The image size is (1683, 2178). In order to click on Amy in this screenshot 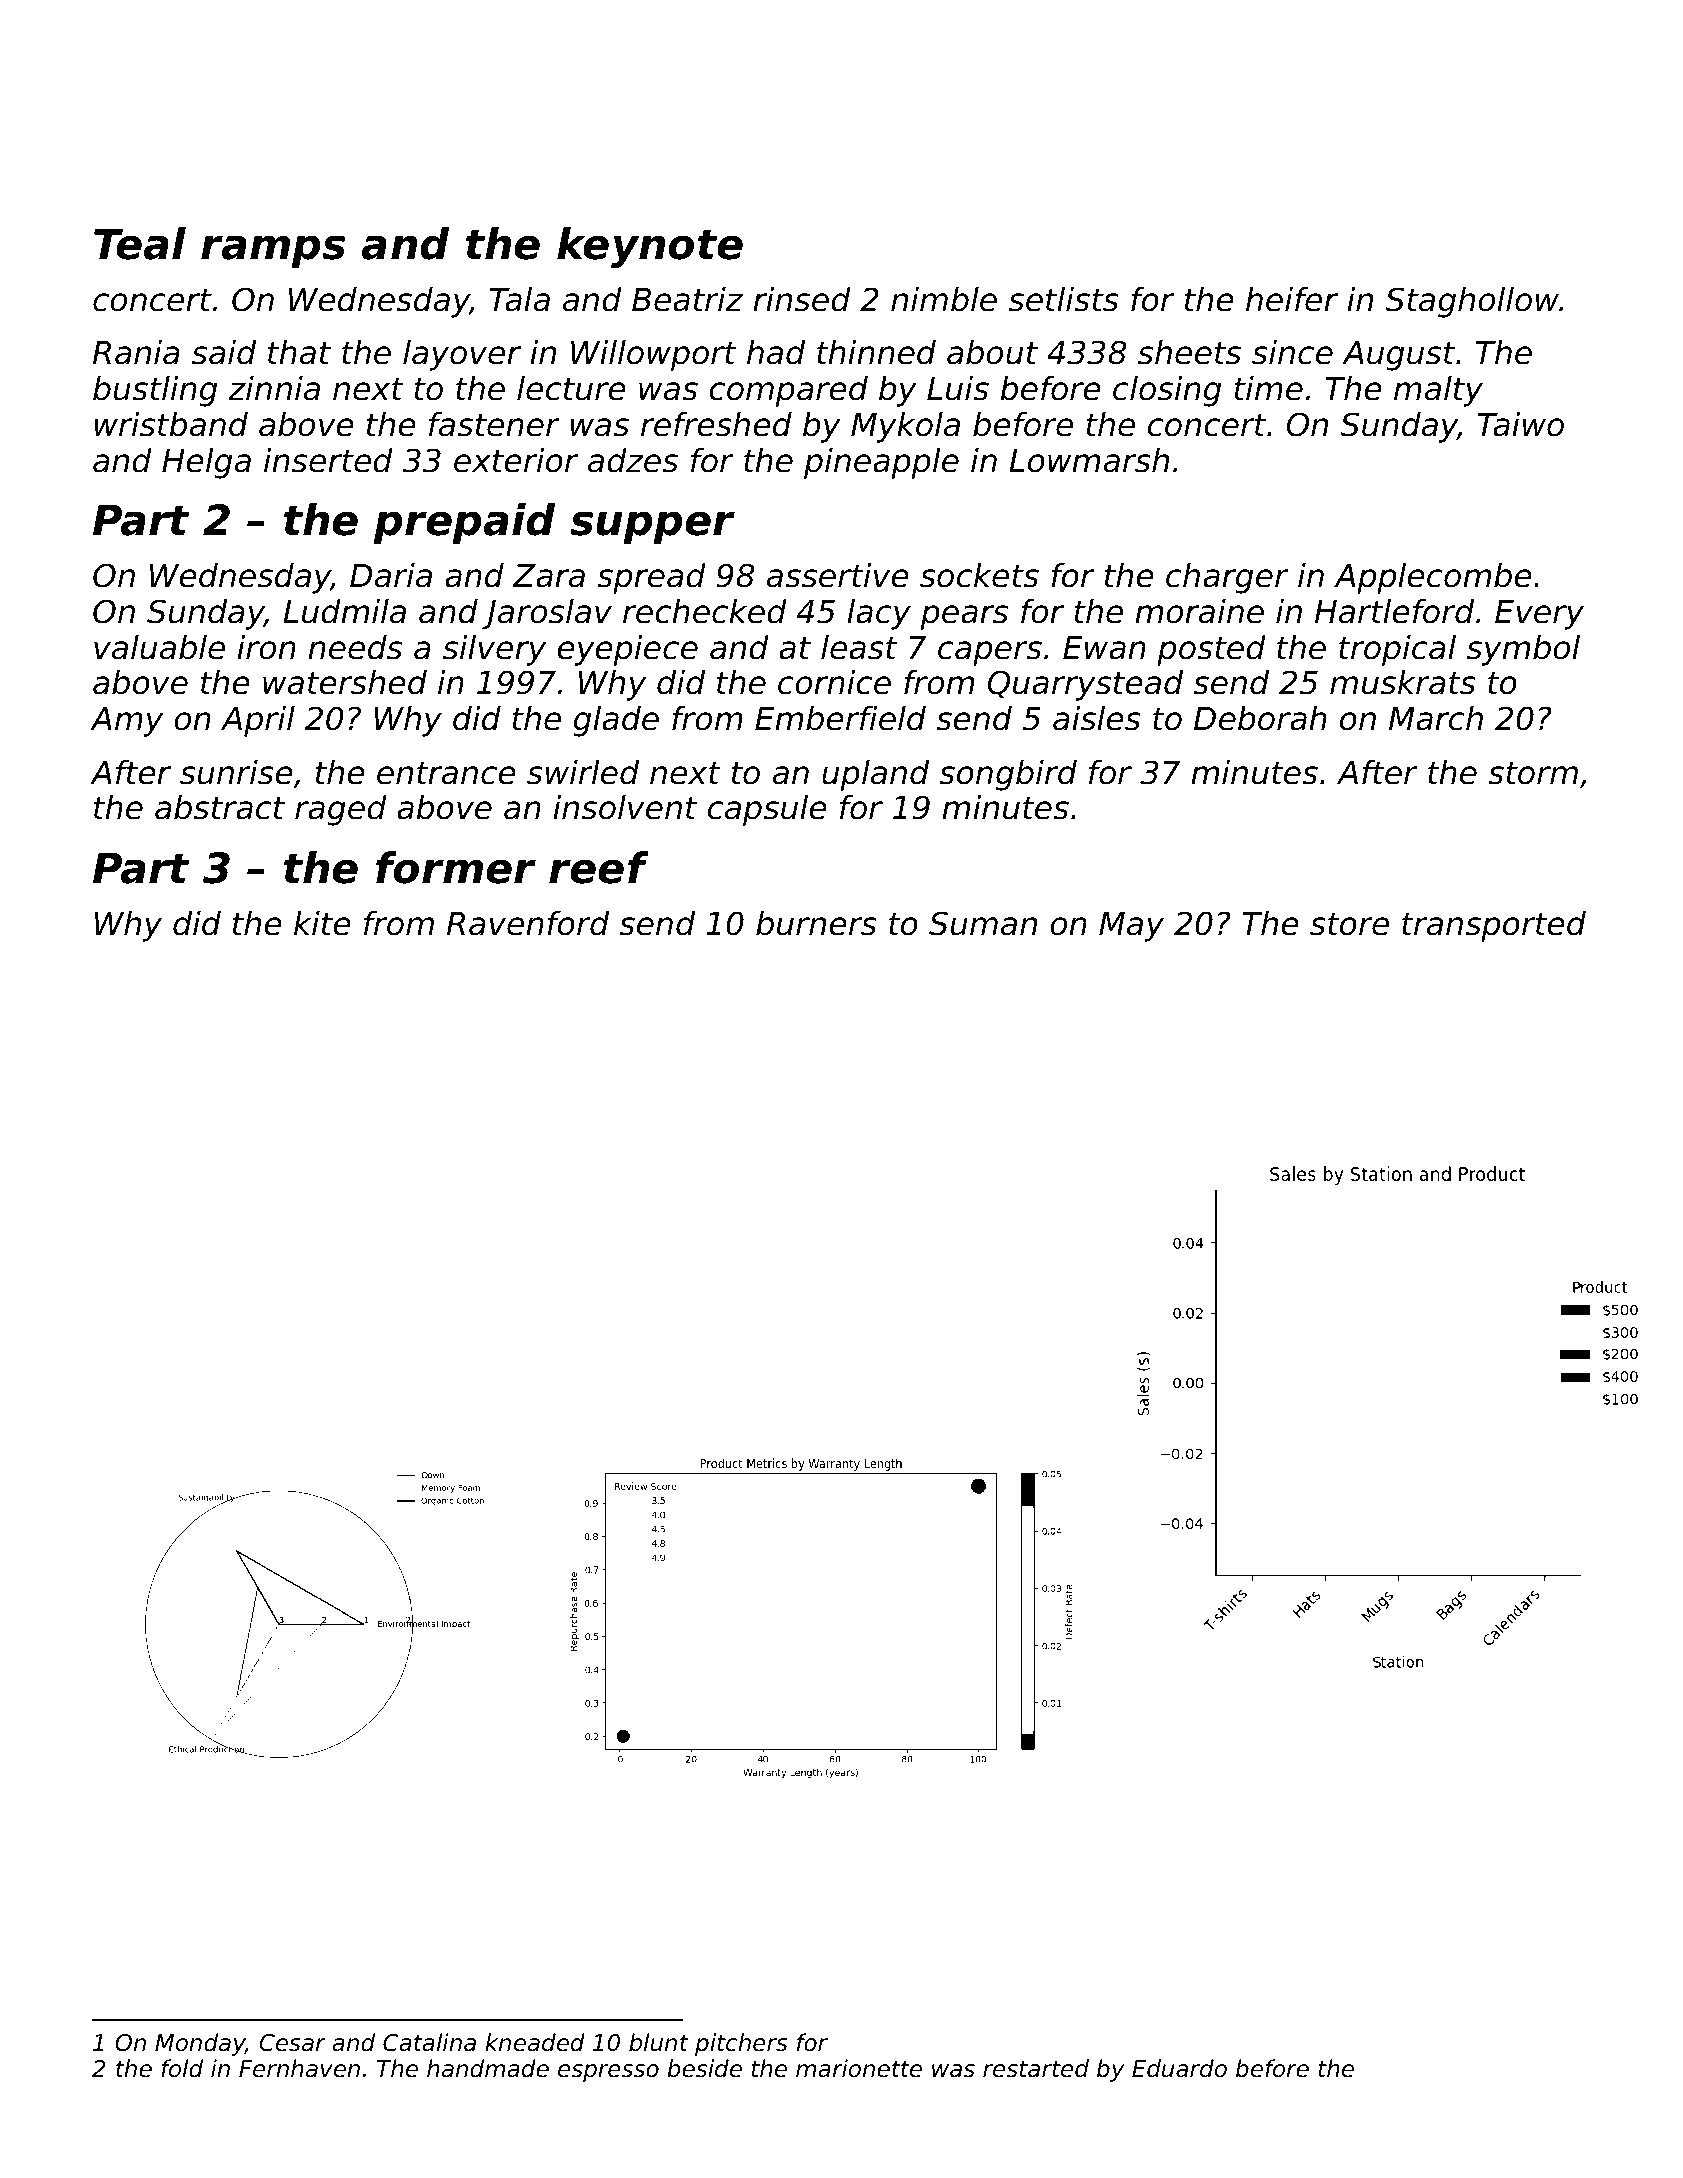, I will do `click(126, 722)`.
